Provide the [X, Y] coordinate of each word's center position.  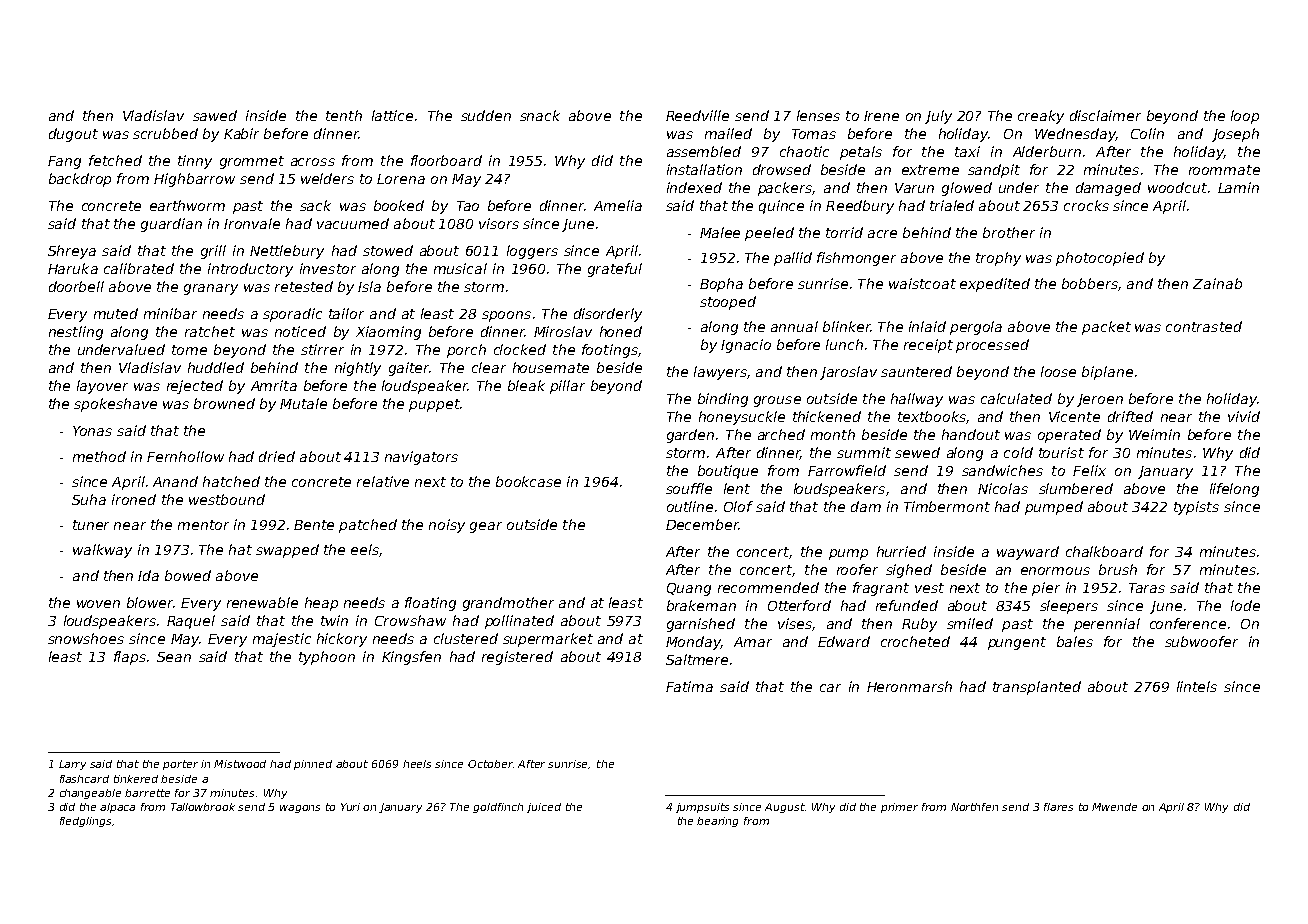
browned [224, 403]
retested [304, 286]
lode [1245, 605]
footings [610, 351]
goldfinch [498, 808]
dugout [73, 135]
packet [1106, 328]
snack [540, 115]
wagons [300, 809]
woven [98, 604]
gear [486, 527]
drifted [1130, 416]
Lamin [1238, 187]
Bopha [721, 285]
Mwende [1114, 807]
